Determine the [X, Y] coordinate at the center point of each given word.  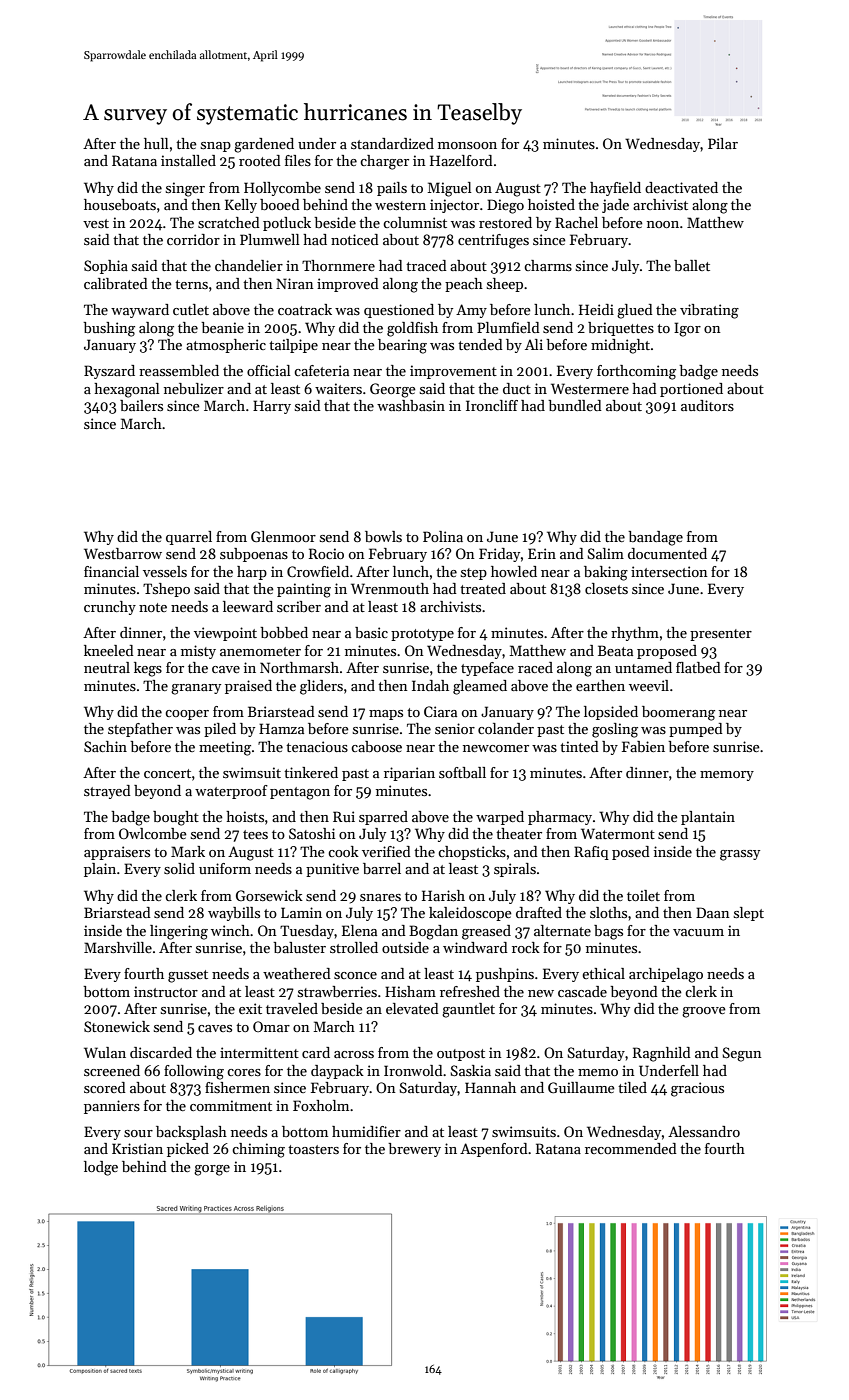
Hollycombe [282, 189]
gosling [615, 730]
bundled [575, 405]
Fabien [643, 746]
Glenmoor [283, 536]
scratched [229, 222]
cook [343, 851]
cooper [187, 715]
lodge [101, 1168]
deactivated [681, 187]
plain [100, 870]
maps [386, 715]
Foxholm [321, 1105]
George [393, 390]
